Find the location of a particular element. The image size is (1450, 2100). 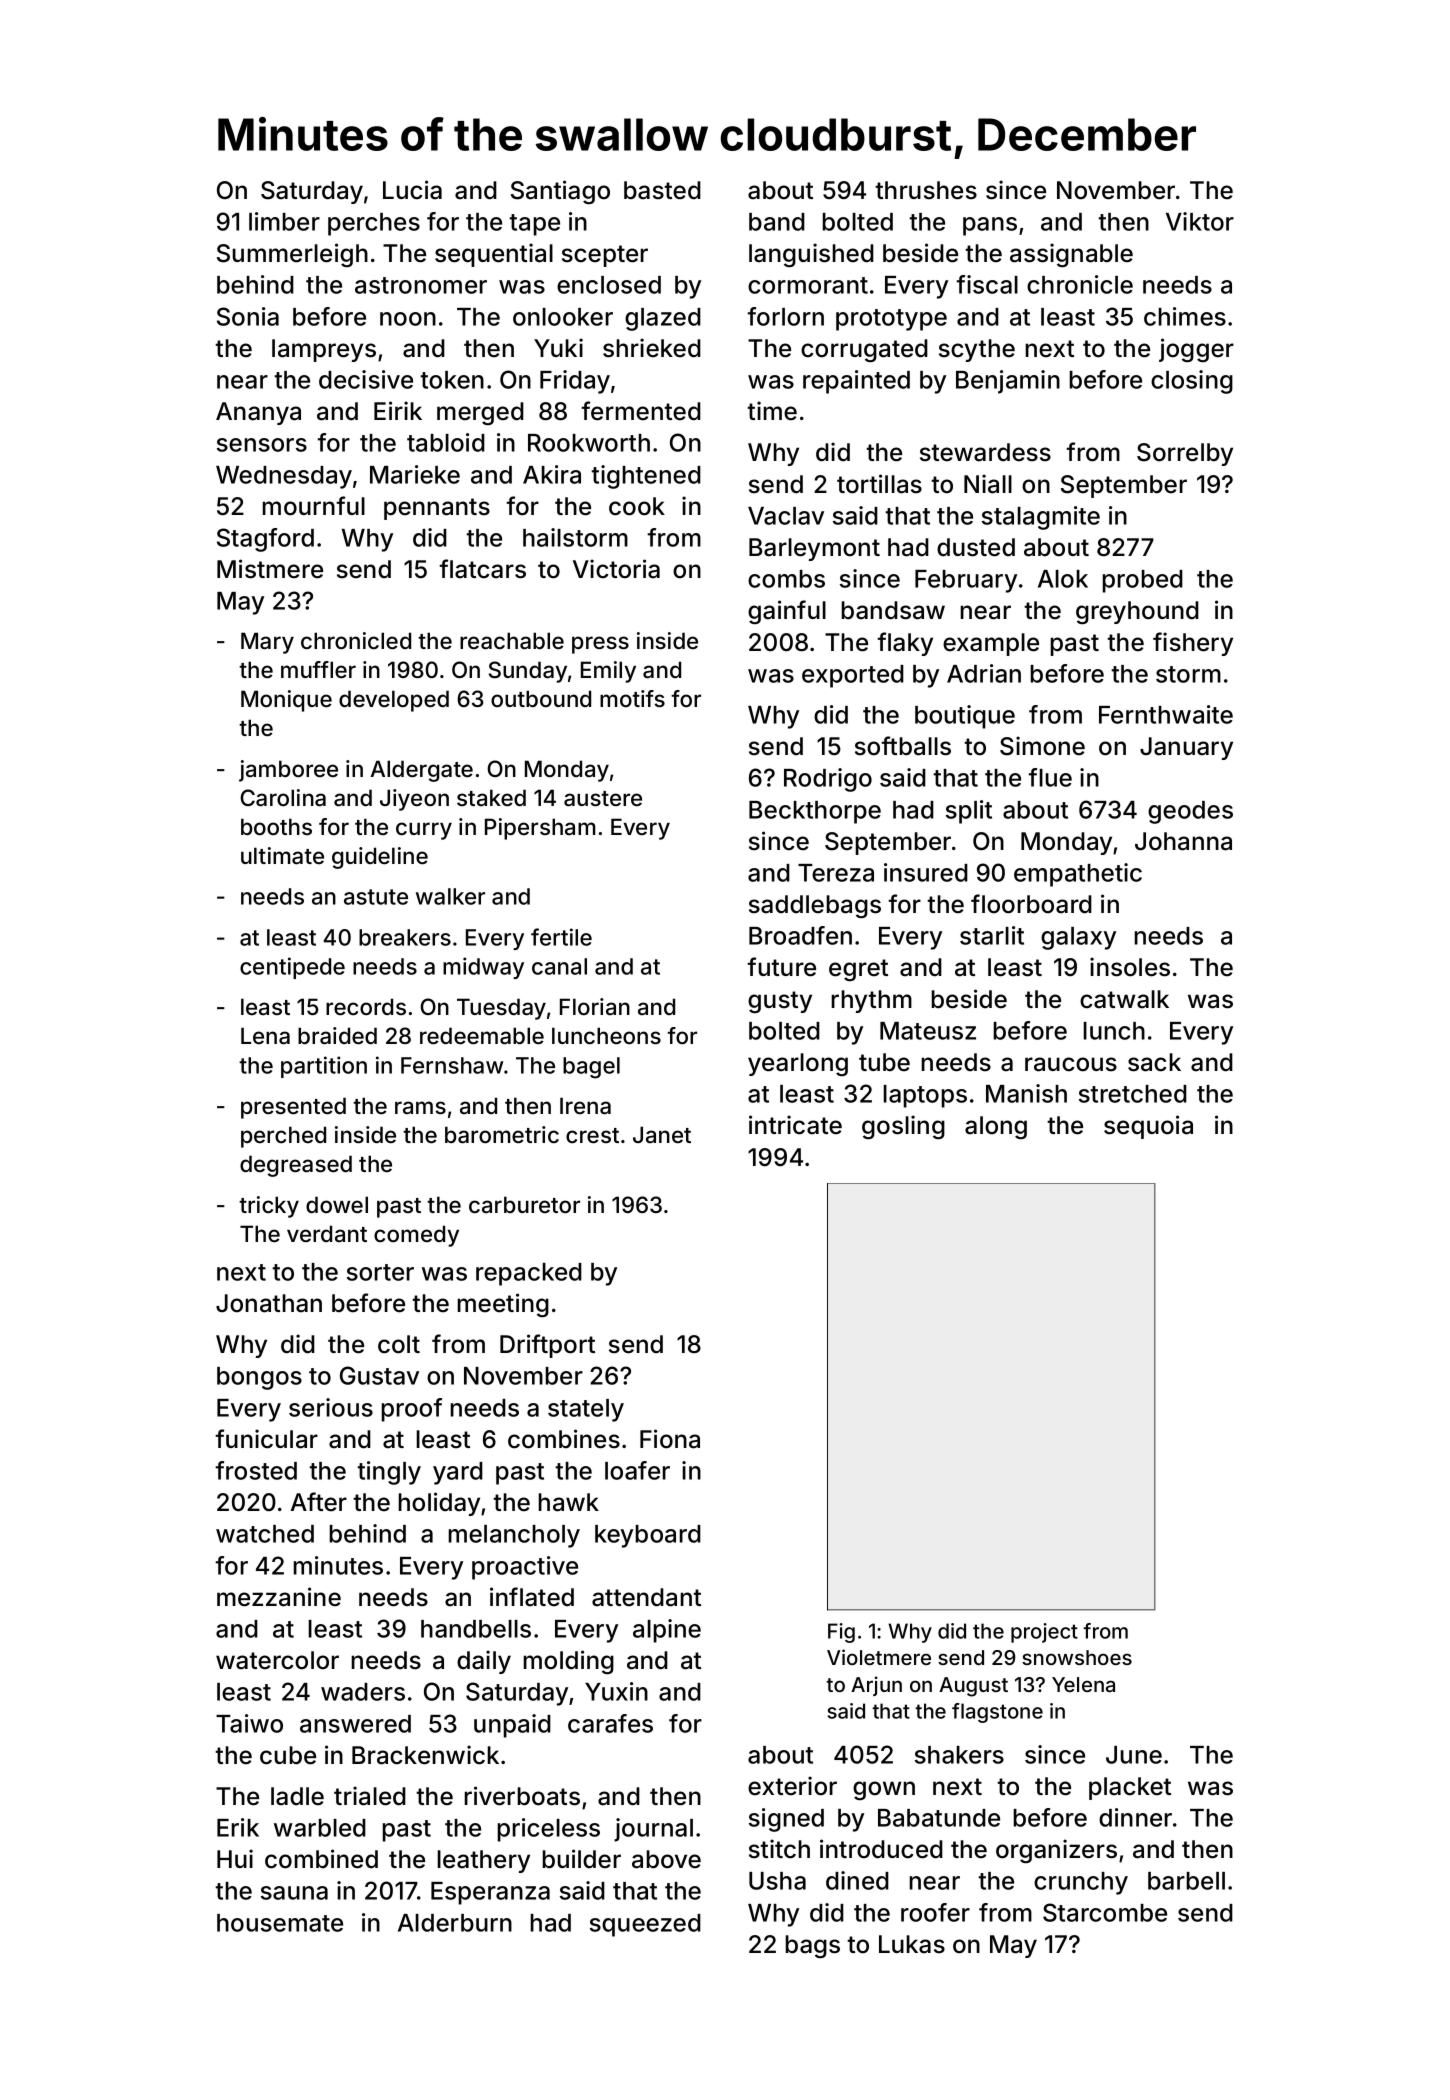

rhythm is located at coordinates (872, 1001).
